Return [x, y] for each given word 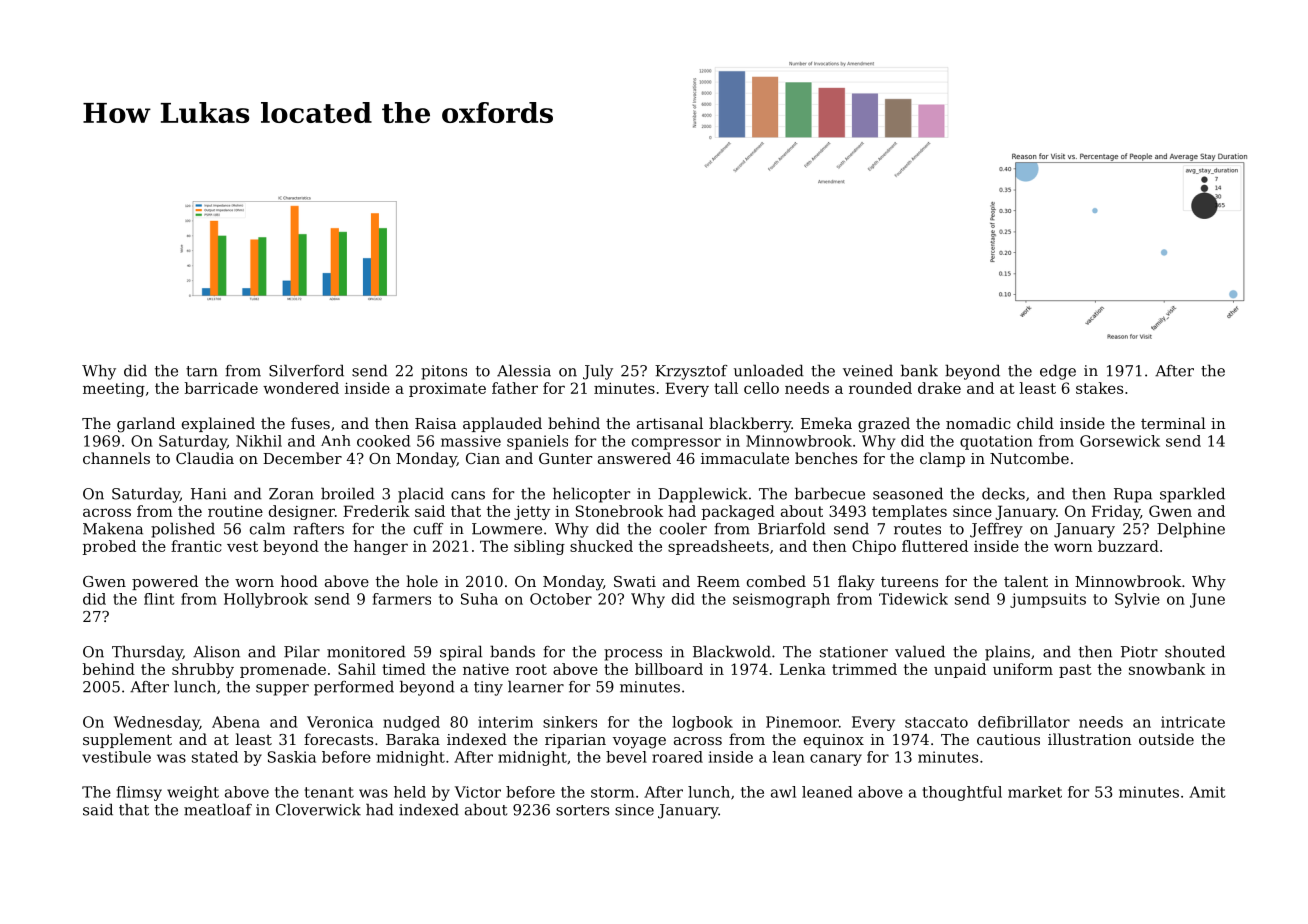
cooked [384, 441]
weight [193, 793]
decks [1003, 493]
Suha [479, 599]
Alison [216, 651]
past [1075, 671]
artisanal [670, 423]
